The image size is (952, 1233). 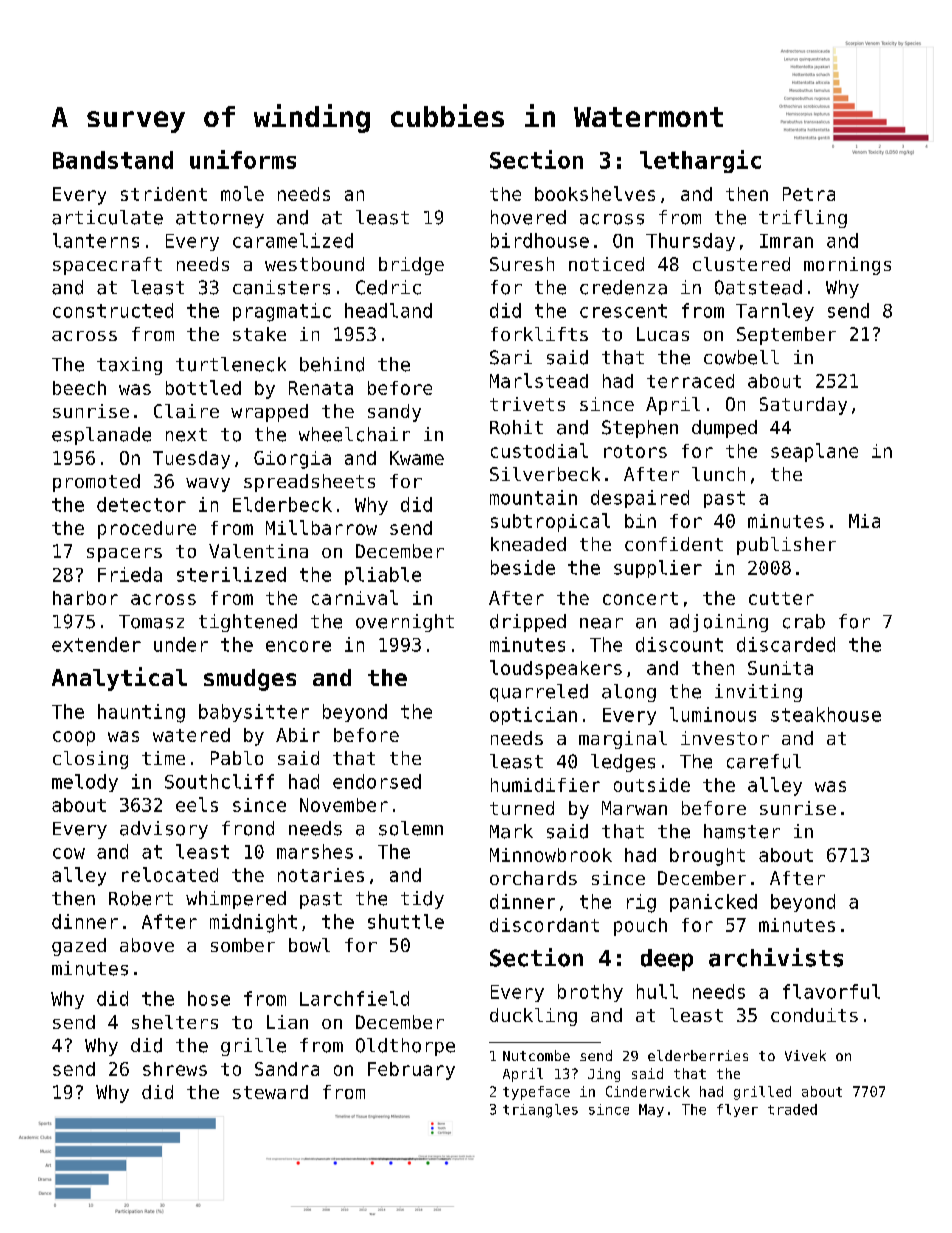 What do you see at coordinates (809, 194) in the screenshot?
I see `Petra` at bounding box center [809, 194].
